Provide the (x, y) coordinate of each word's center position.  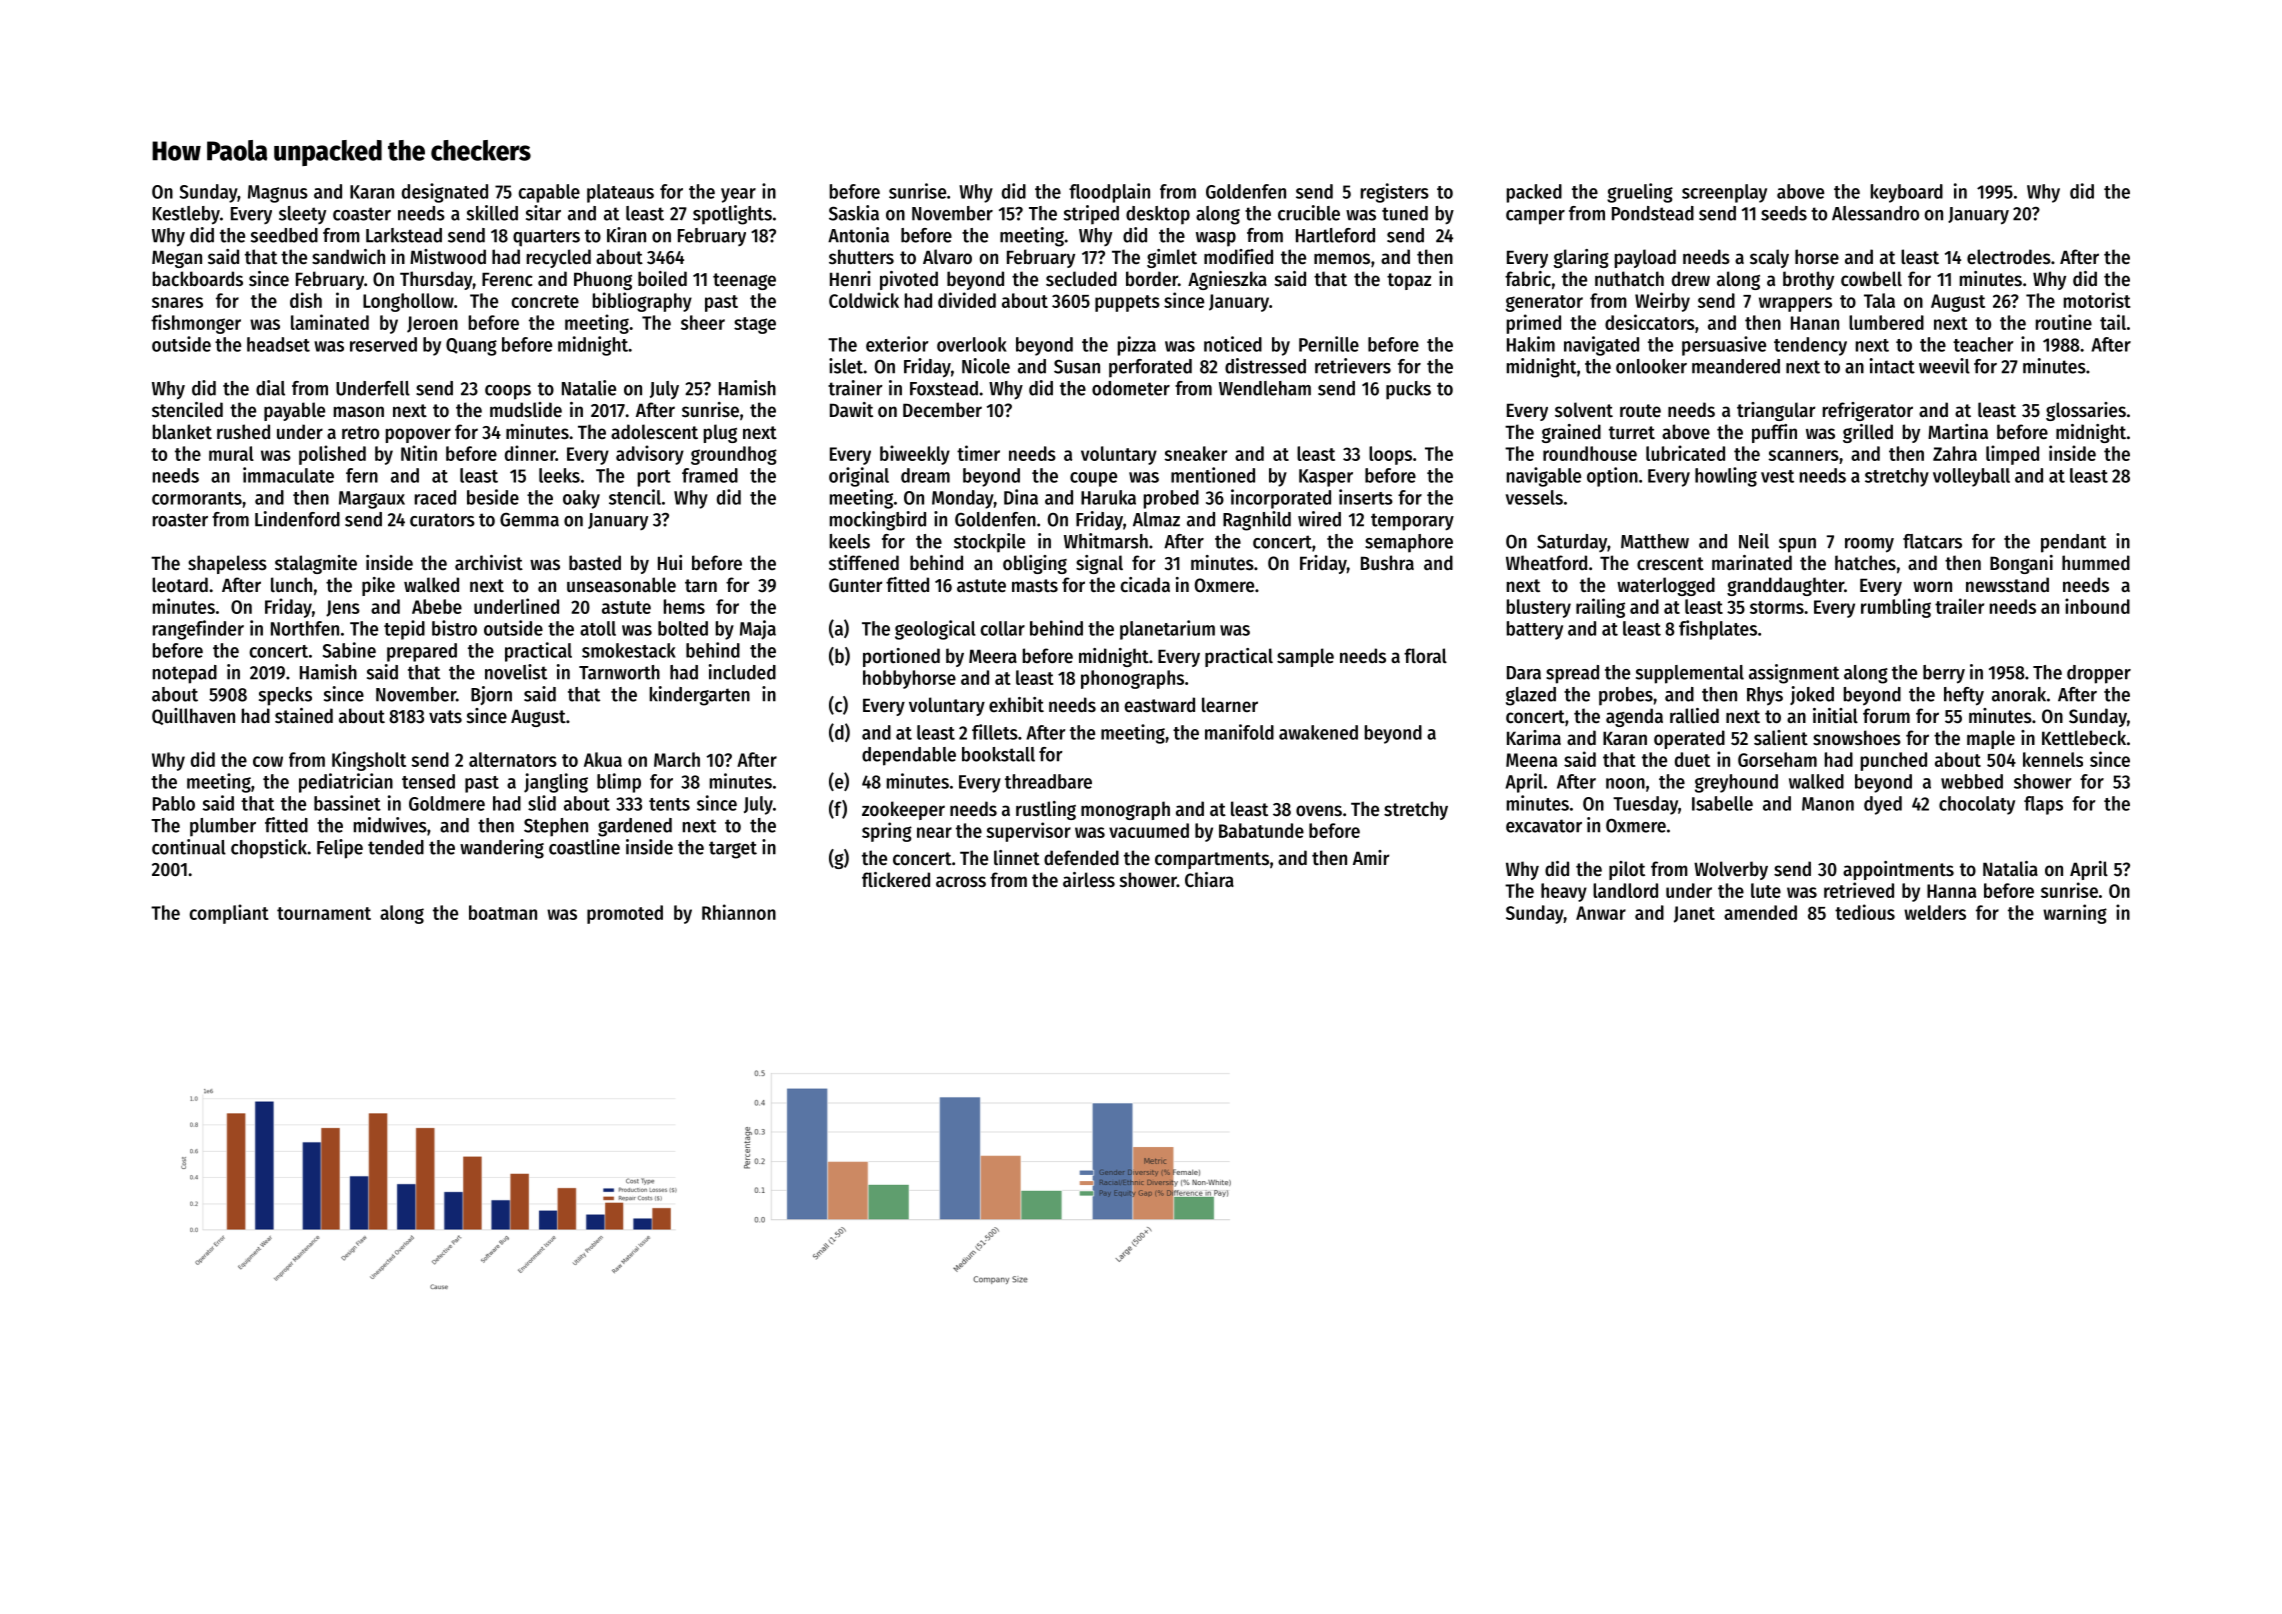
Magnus (278, 194)
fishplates (1718, 630)
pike (378, 586)
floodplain (1109, 193)
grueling (1640, 193)
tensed (428, 781)
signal (1099, 564)
